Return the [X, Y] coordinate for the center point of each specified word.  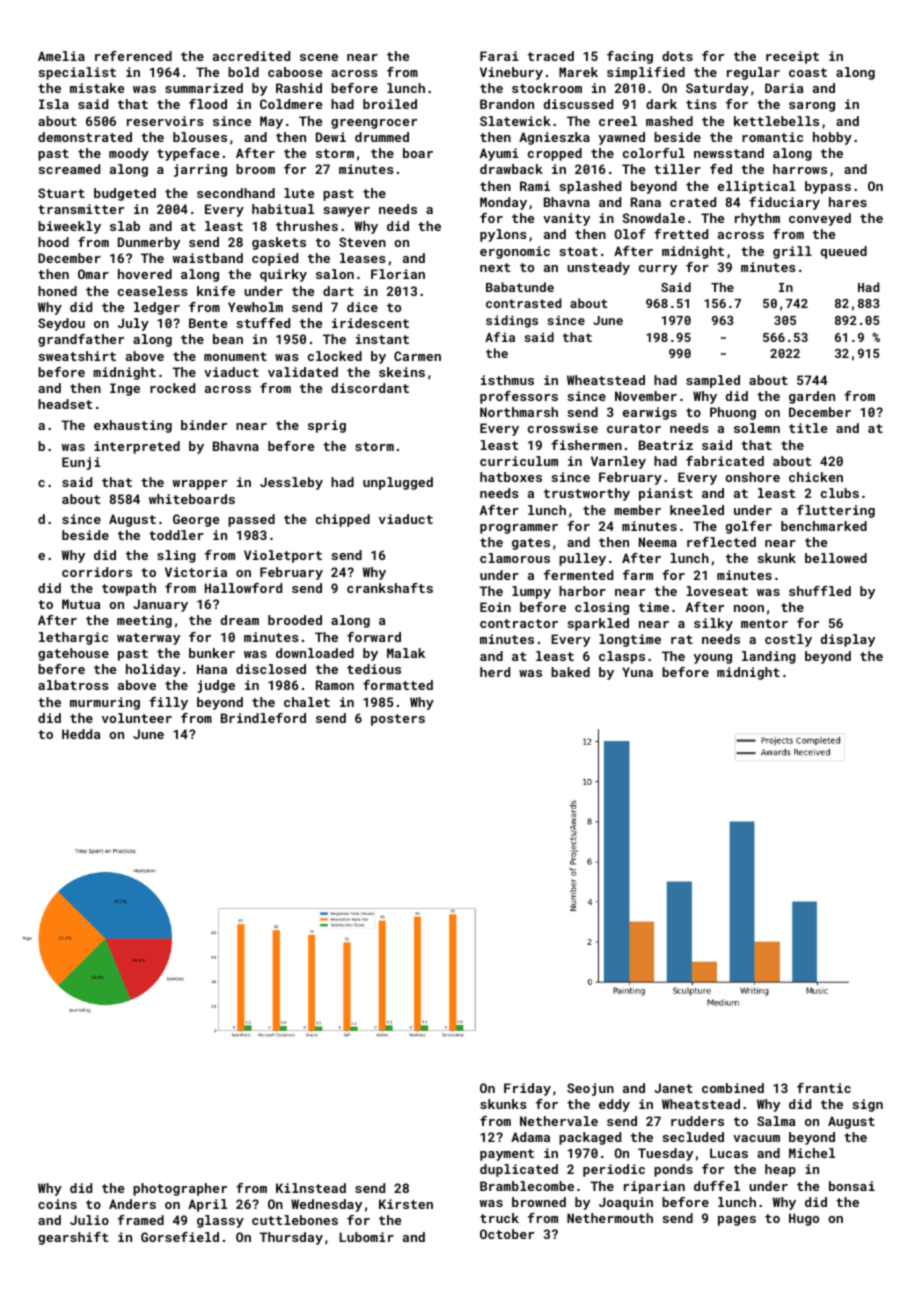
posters [398, 720]
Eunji [81, 463]
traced [551, 56]
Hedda [81, 734]
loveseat [717, 591]
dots [677, 56]
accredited [251, 56]
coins [57, 1204]
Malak [406, 653]
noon [749, 608]
